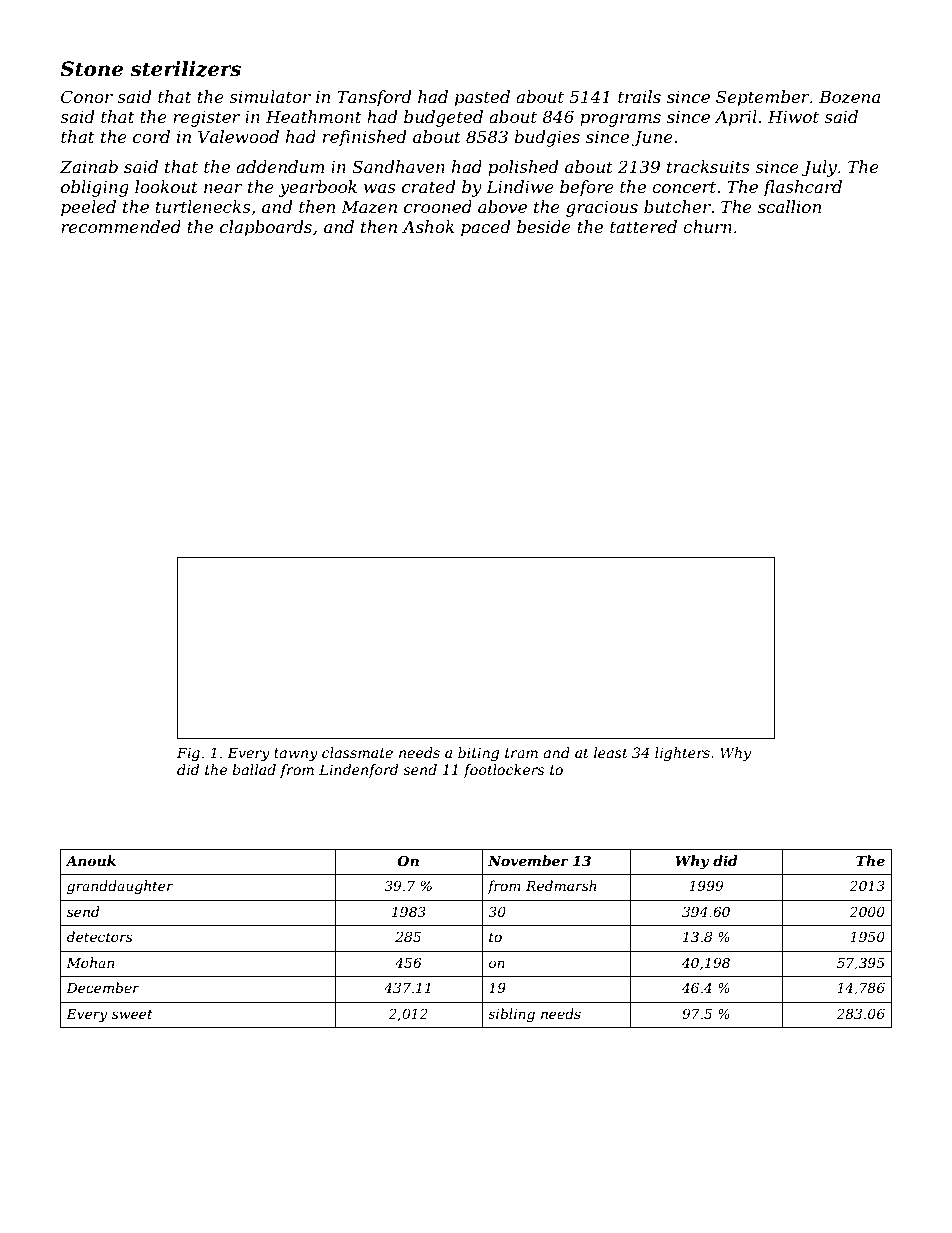 Image resolution: width=952 pixels, height=1233 pixels. What do you see at coordinates (188, 754) in the screenshot?
I see `Fig` at bounding box center [188, 754].
